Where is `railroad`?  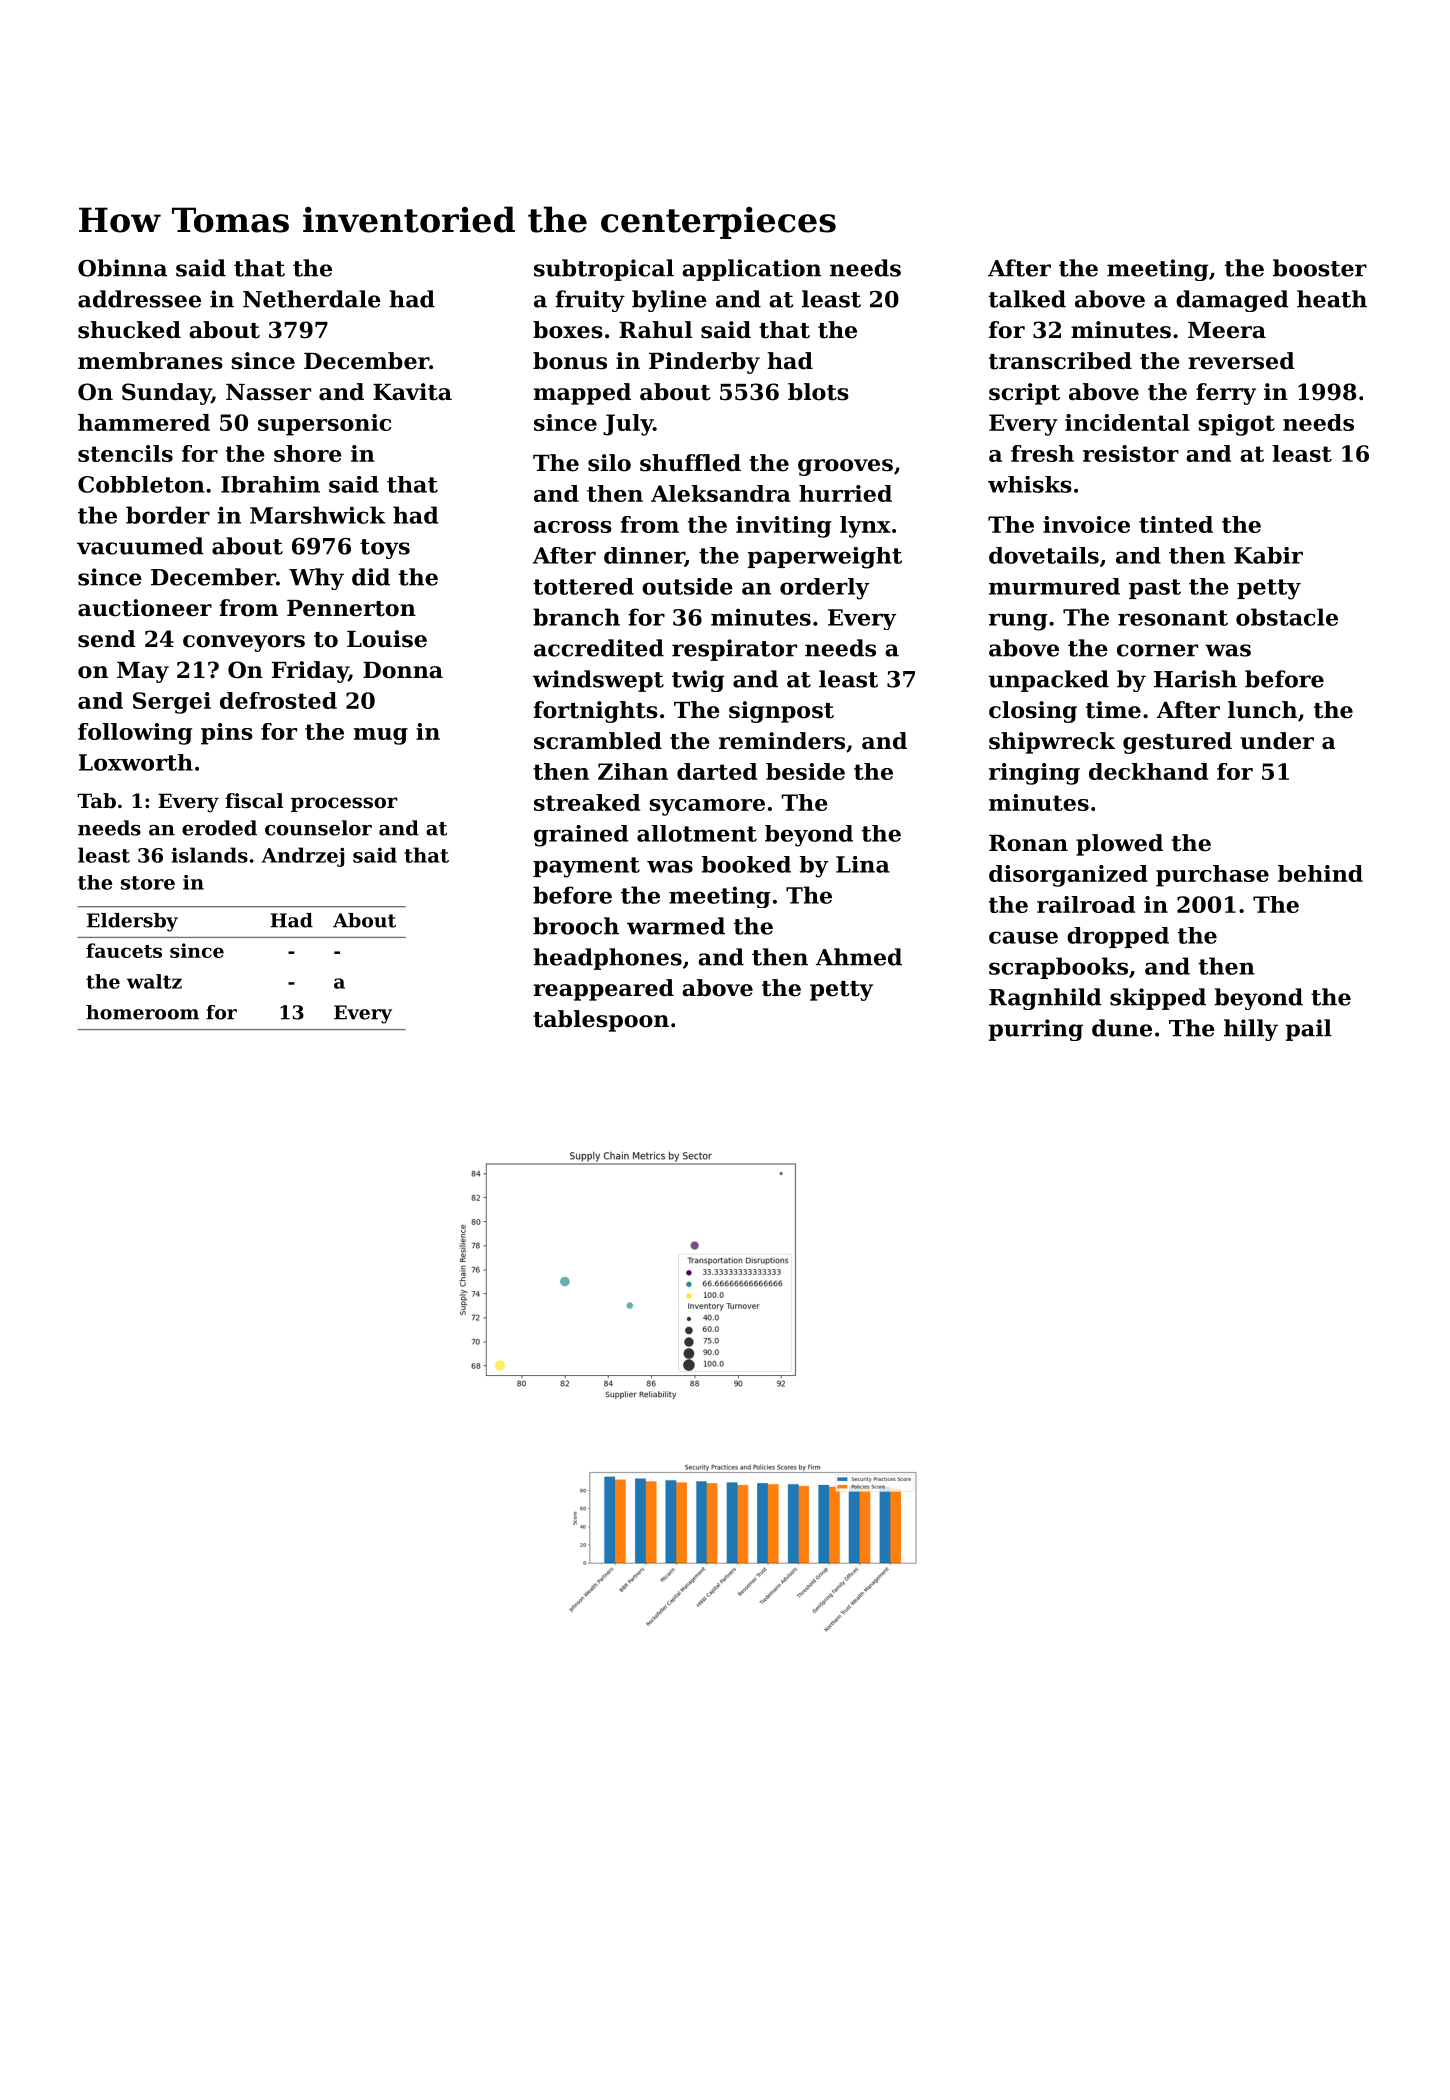
railroad is located at coordinates (1086, 904).
